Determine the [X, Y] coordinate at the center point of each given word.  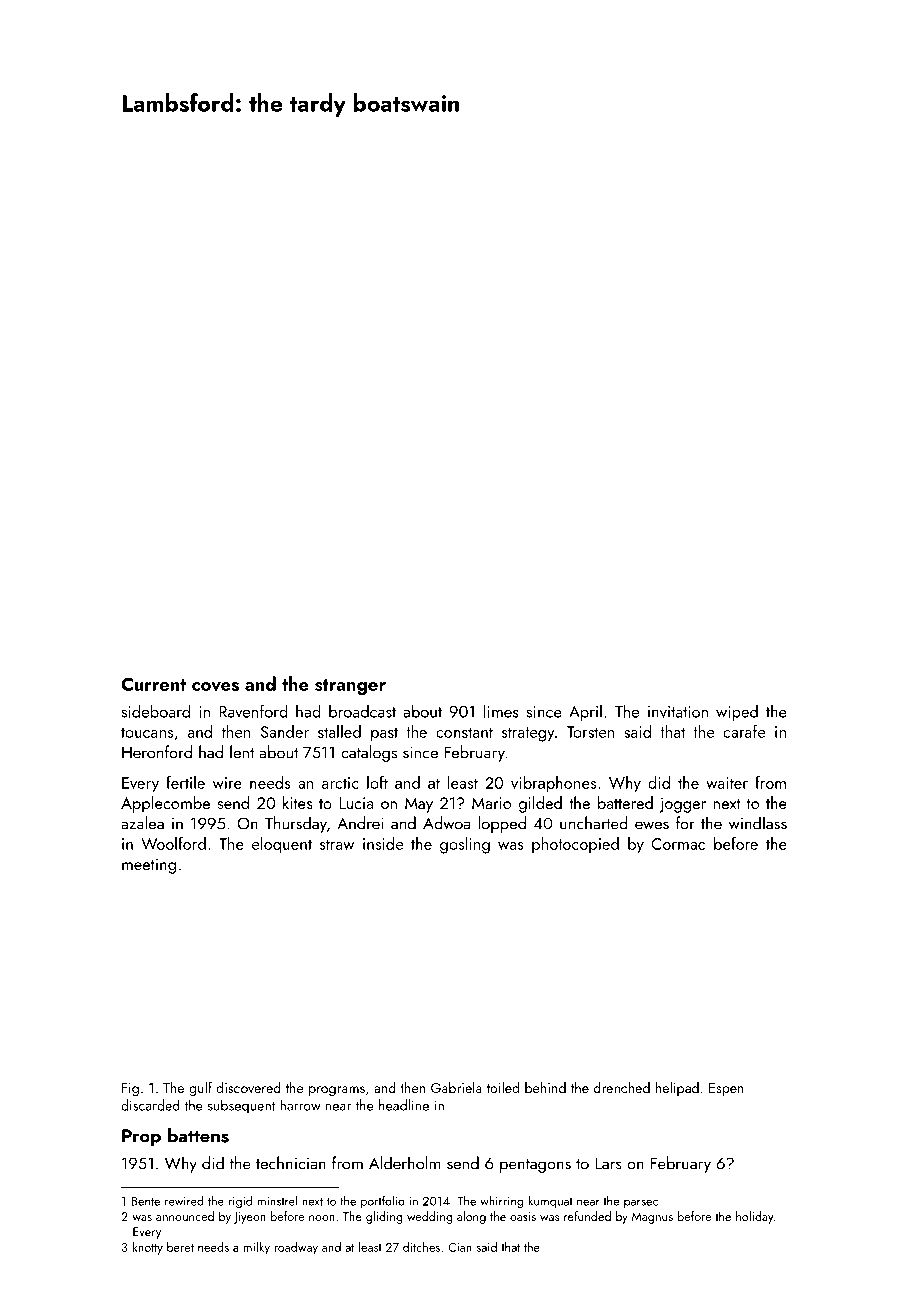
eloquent [282, 845]
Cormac [678, 844]
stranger [350, 687]
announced [185, 1216]
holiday [755, 1217]
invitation [678, 712]
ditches [421, 1247]
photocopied [575, 845]
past [384, 734]
